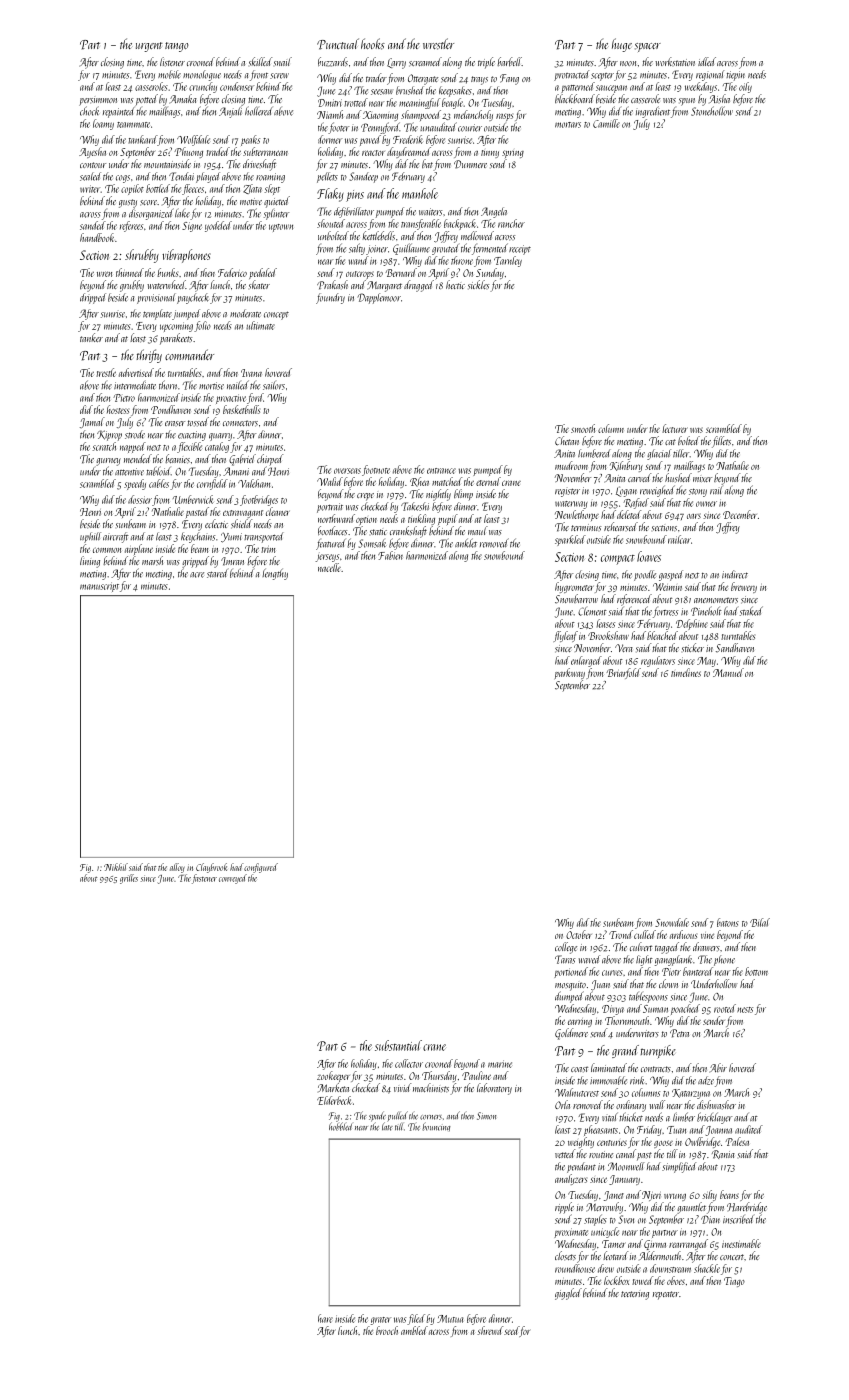 This screenshot has height=1400, width=849. Describe the element at coordinates (648, 47) in the screenshot. I see `spacer` at that location.
